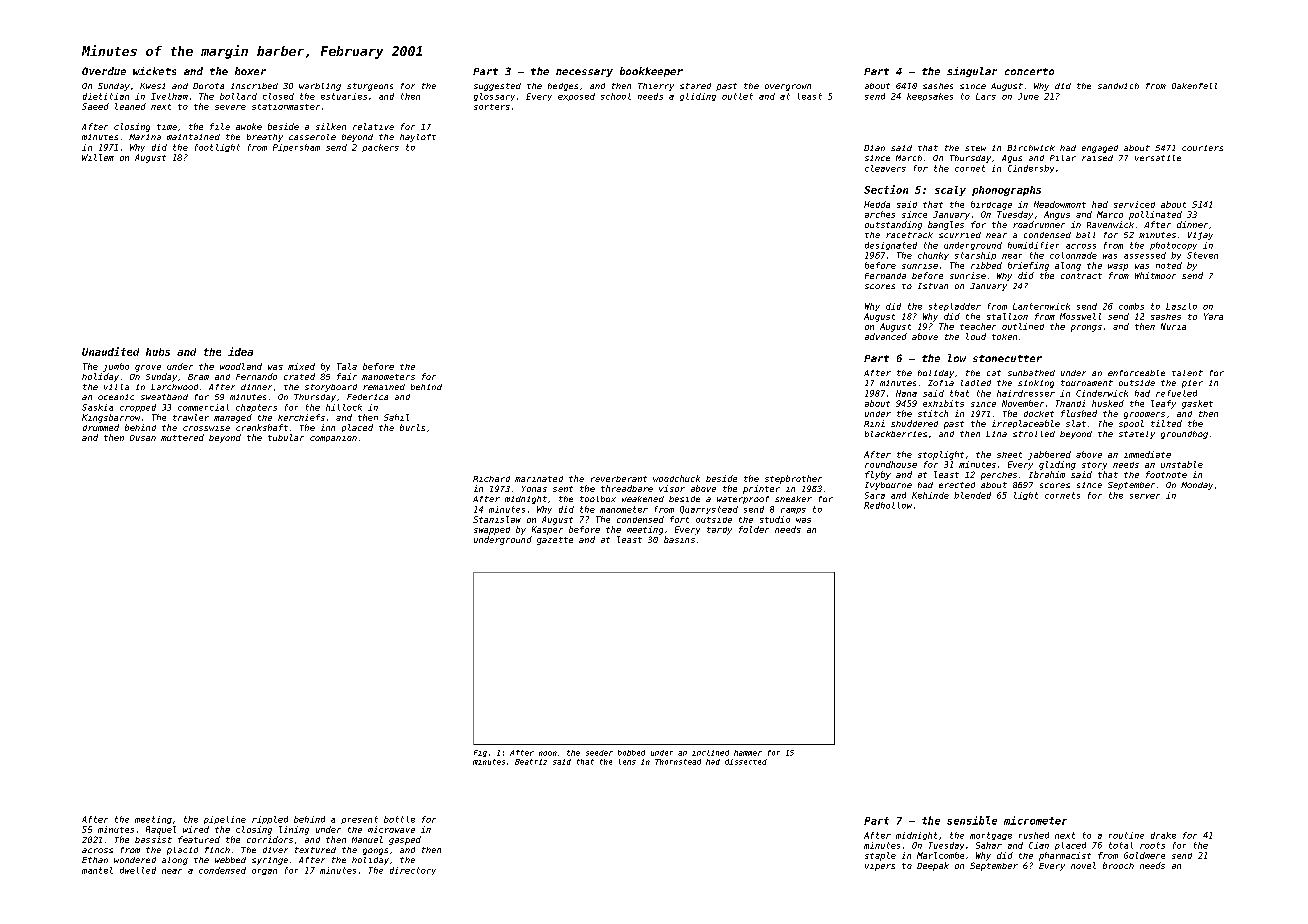 The image size is (1308, 924). Describe the element at coordinates (296, 148) in the screenshot. I see `Pipersham` at that location.
